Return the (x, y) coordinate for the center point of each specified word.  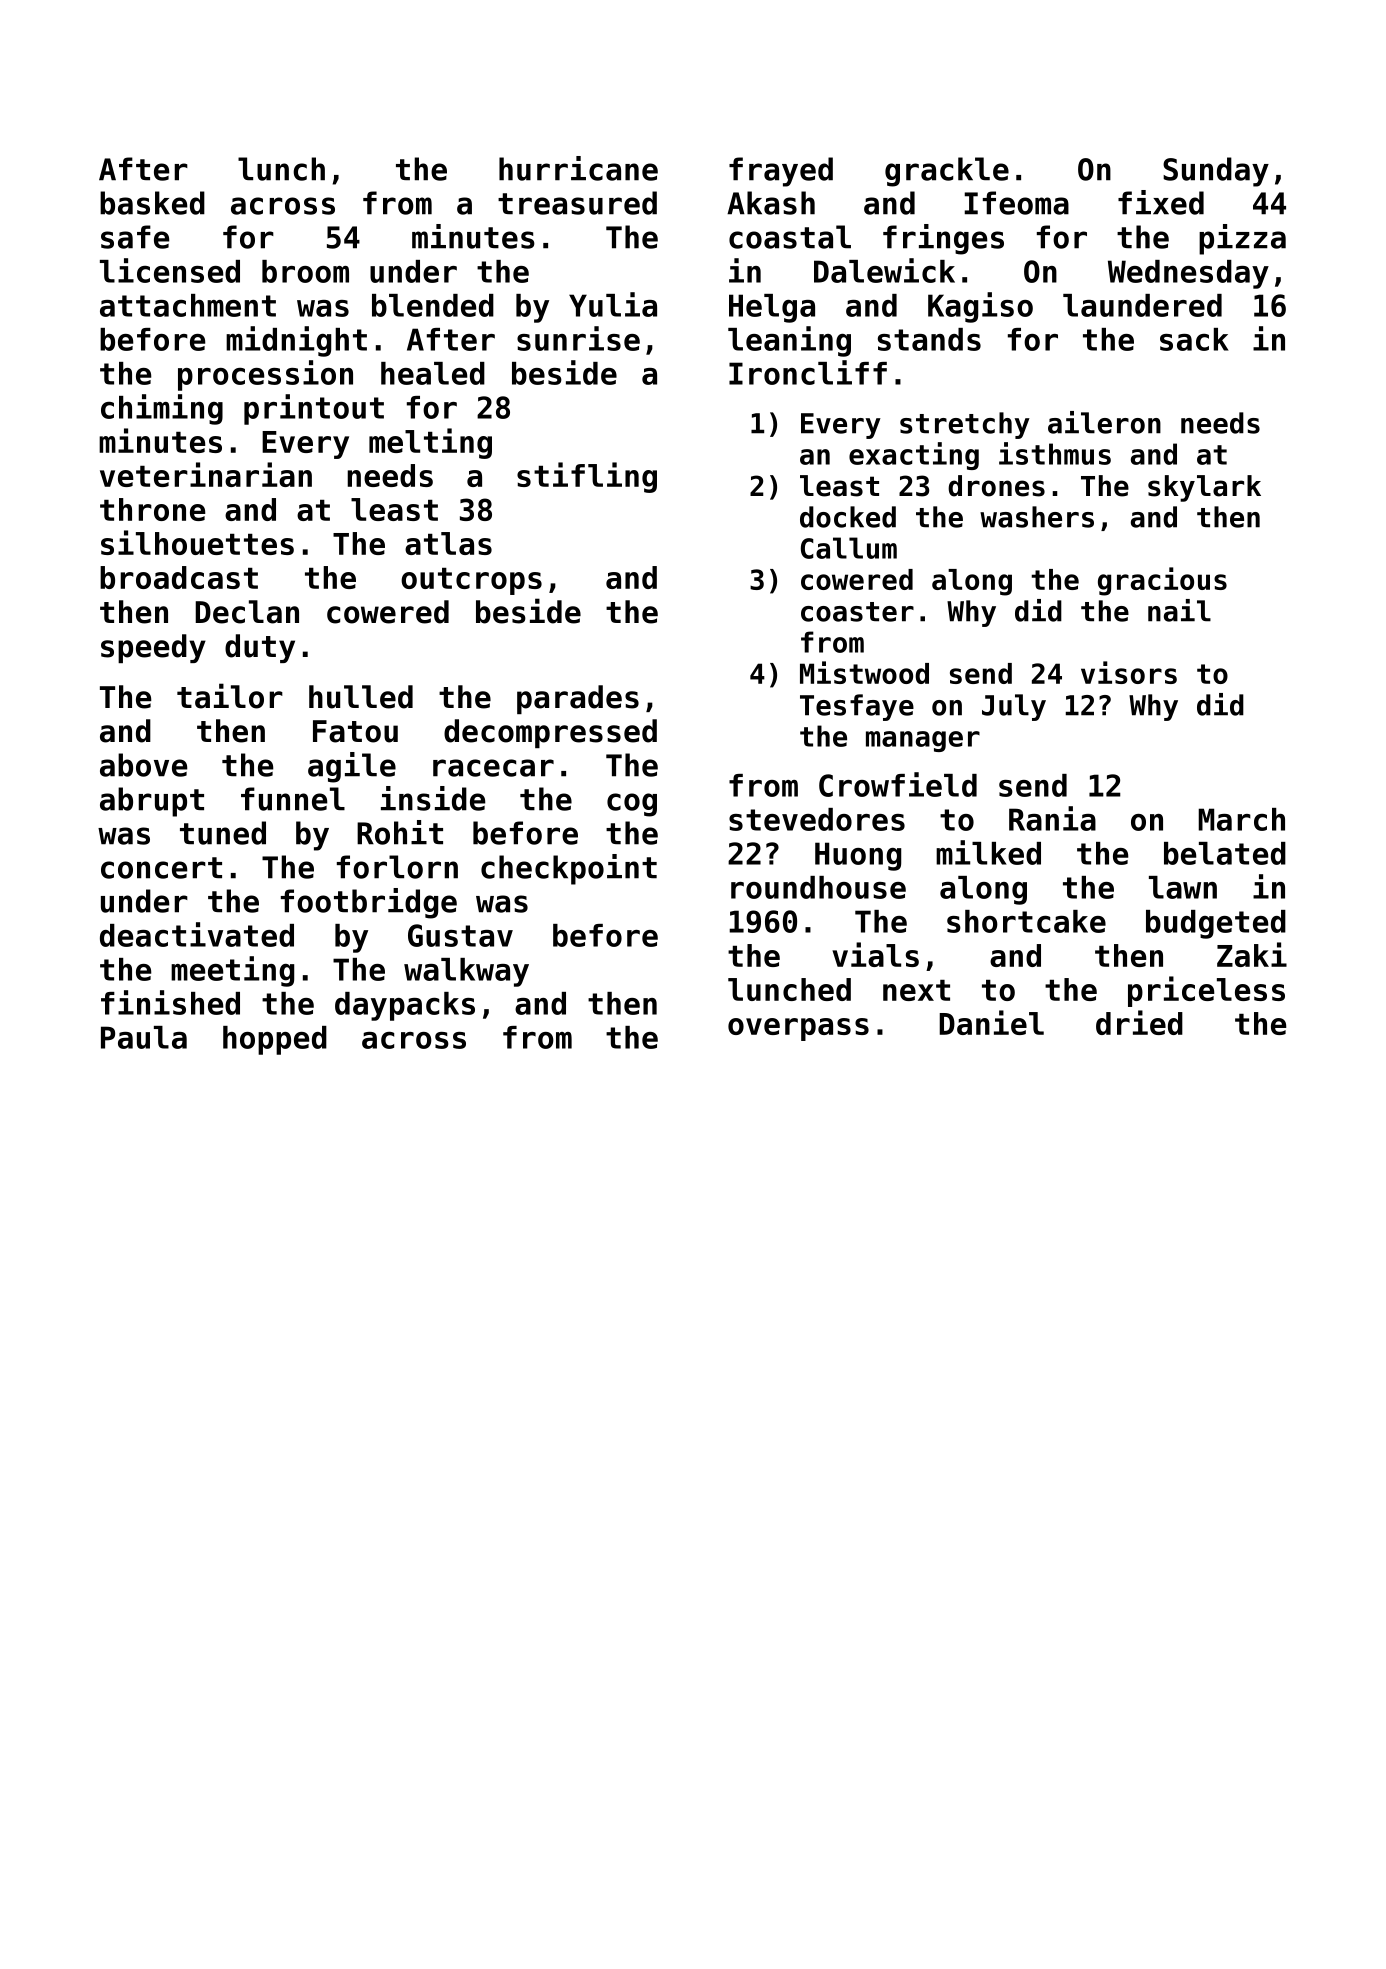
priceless (1206, 991)
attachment (188, 305)
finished (170, 1002)
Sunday (1216, 172)
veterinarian (206, 474)
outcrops (471, 581)
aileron (1104, 422)
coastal (790, 237)
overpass (798, 1029)
